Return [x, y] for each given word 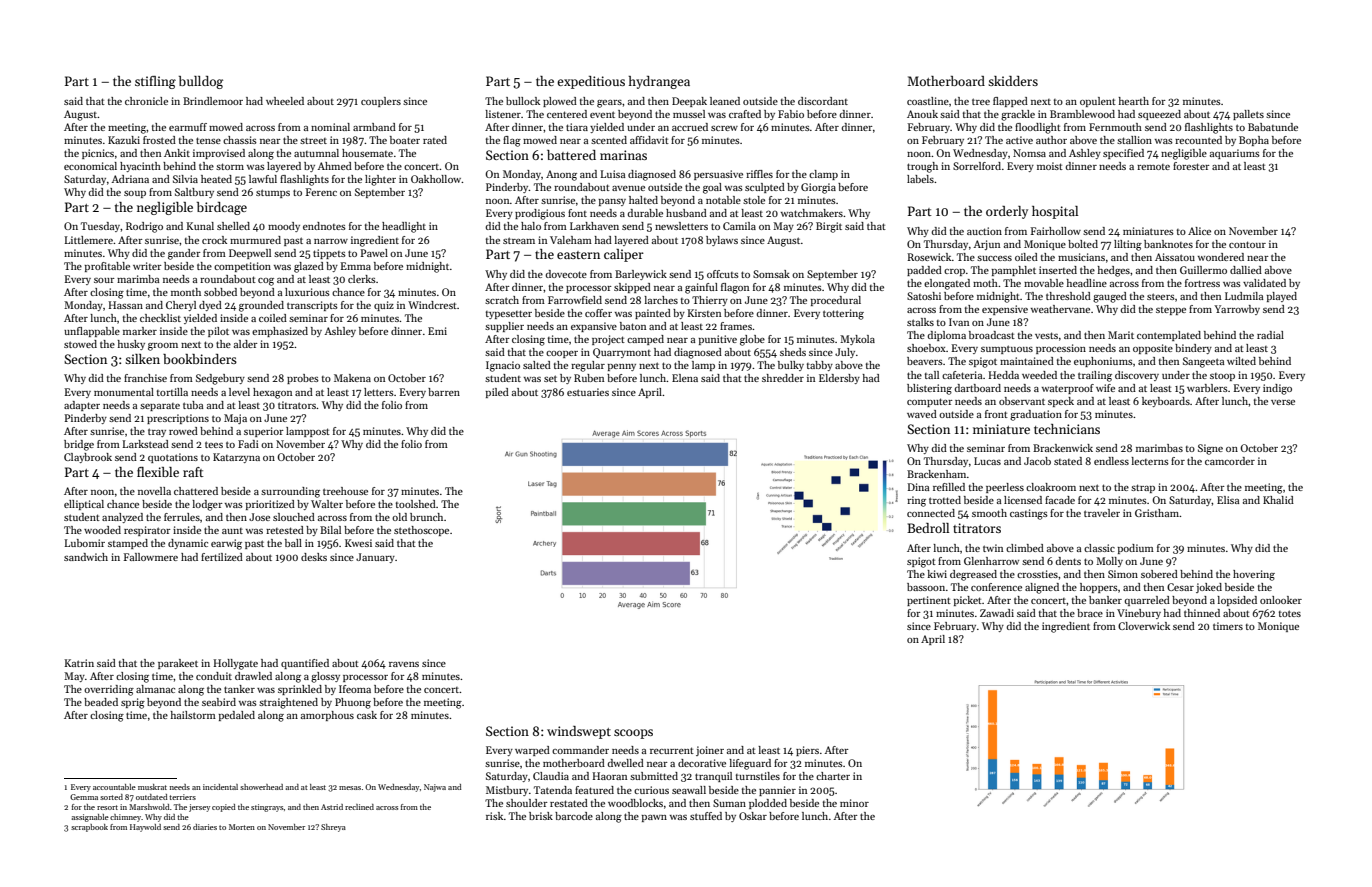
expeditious [591, 82]
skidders [1013, 81]
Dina [918, 487]
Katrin [79, 663]
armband [374, 127]
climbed [1025, 548]
